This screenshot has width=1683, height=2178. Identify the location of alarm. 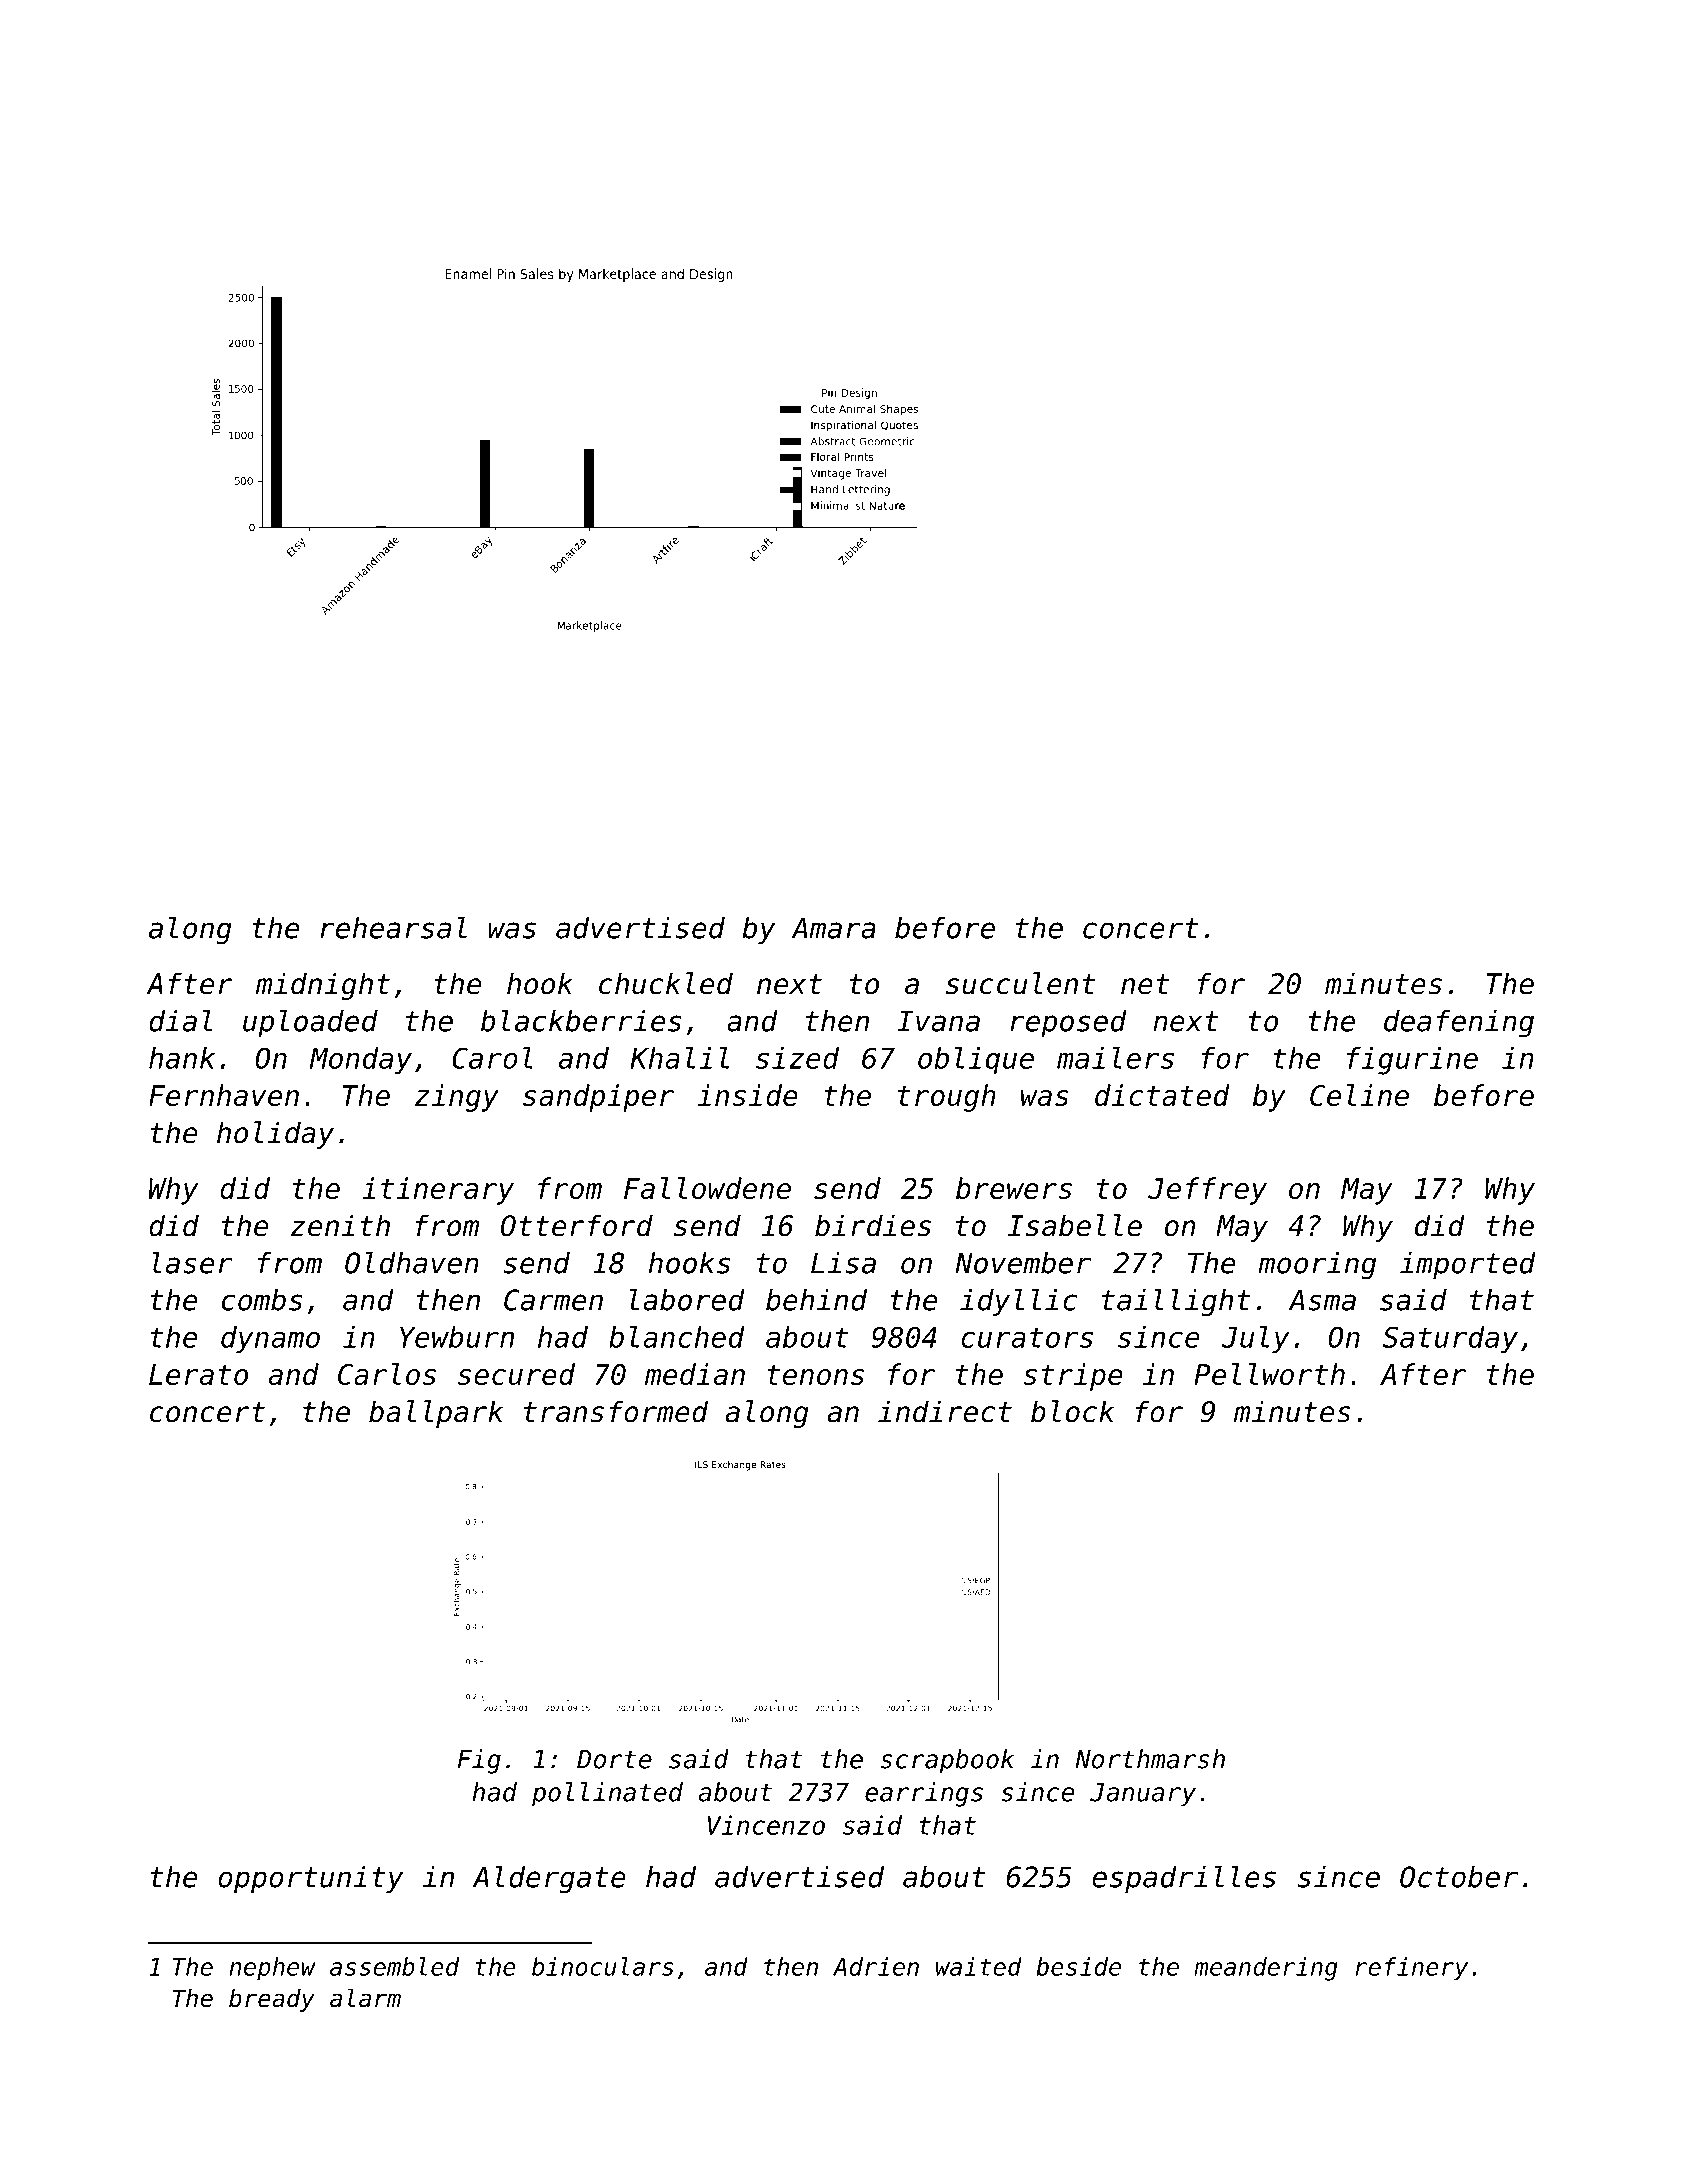
(365, 1998).
